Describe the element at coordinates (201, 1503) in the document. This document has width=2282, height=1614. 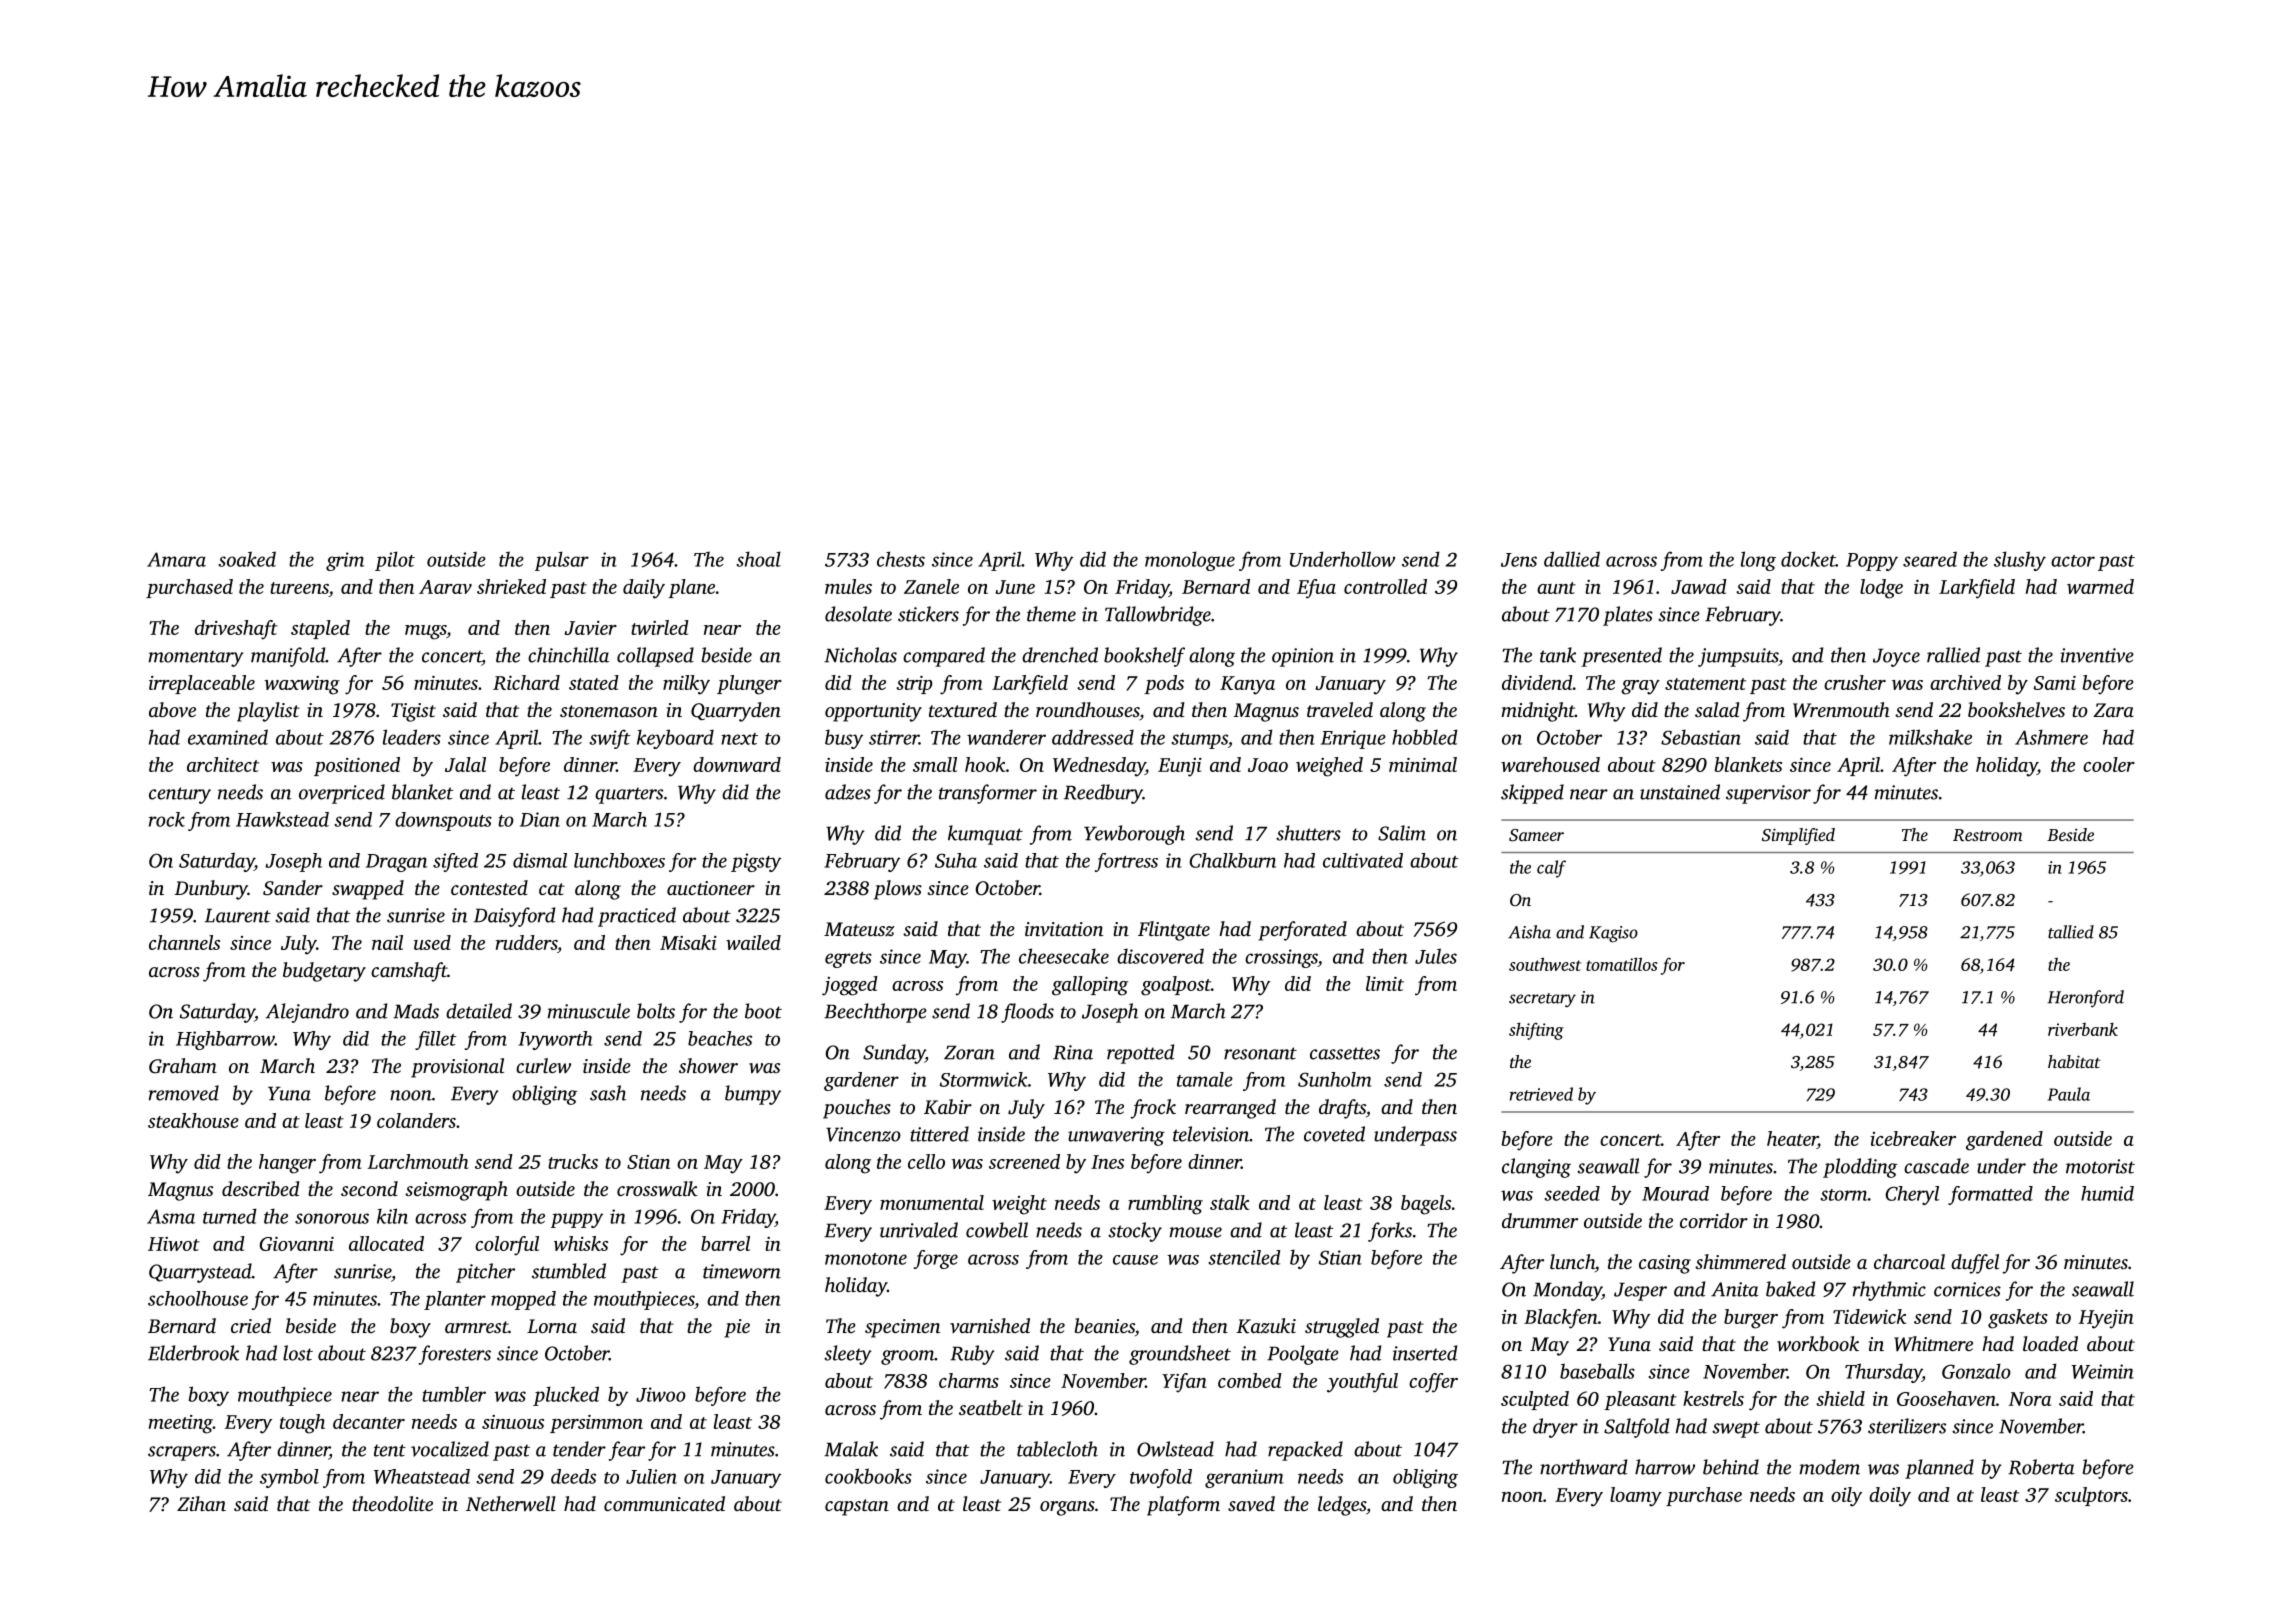
I see `Zihan` at that location.
